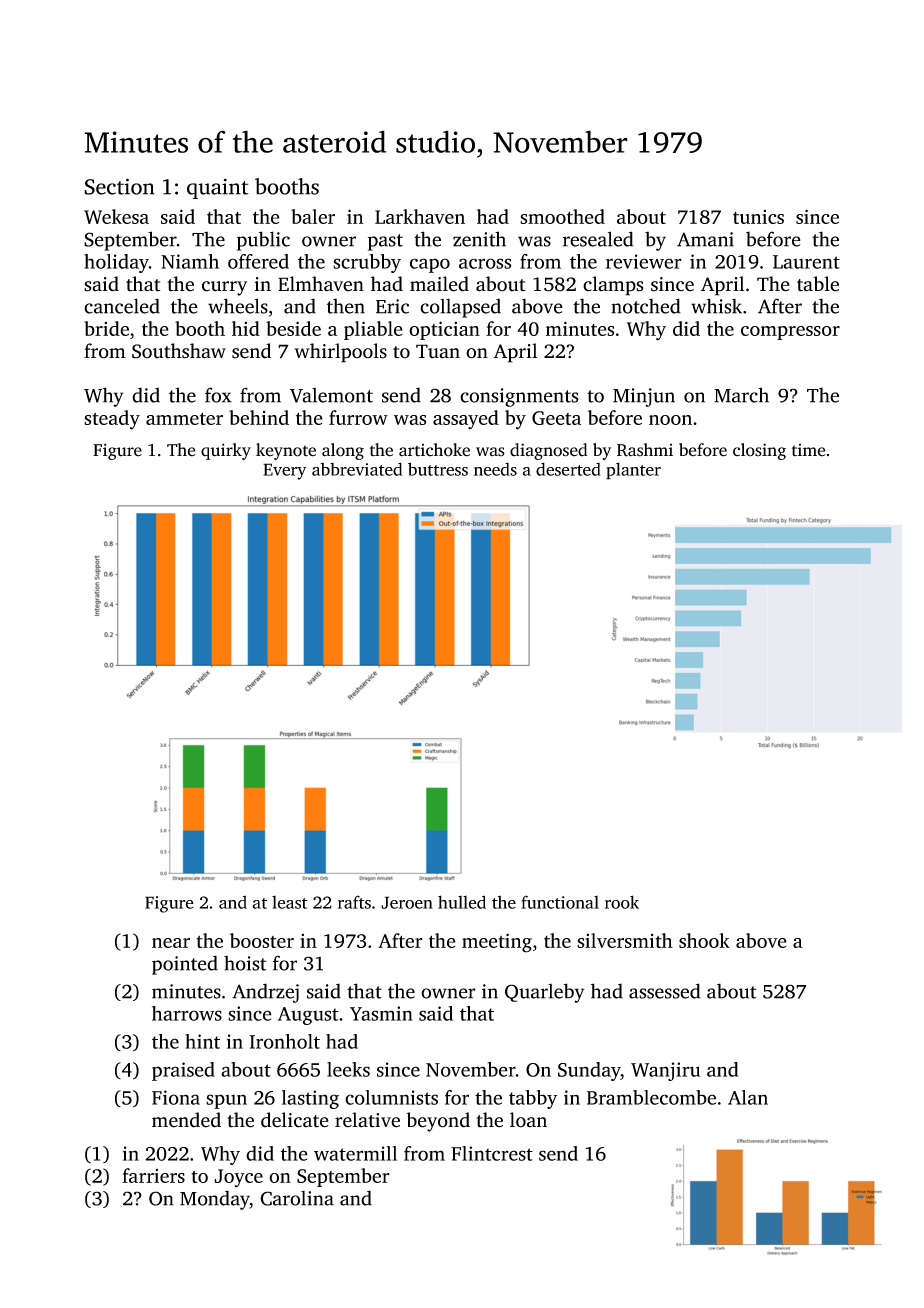 The width and height of the screenshot is (924, 1308). Describe the element at coordinates (381, 1013) in the screenshot. I see `Yasmin` at that location.
